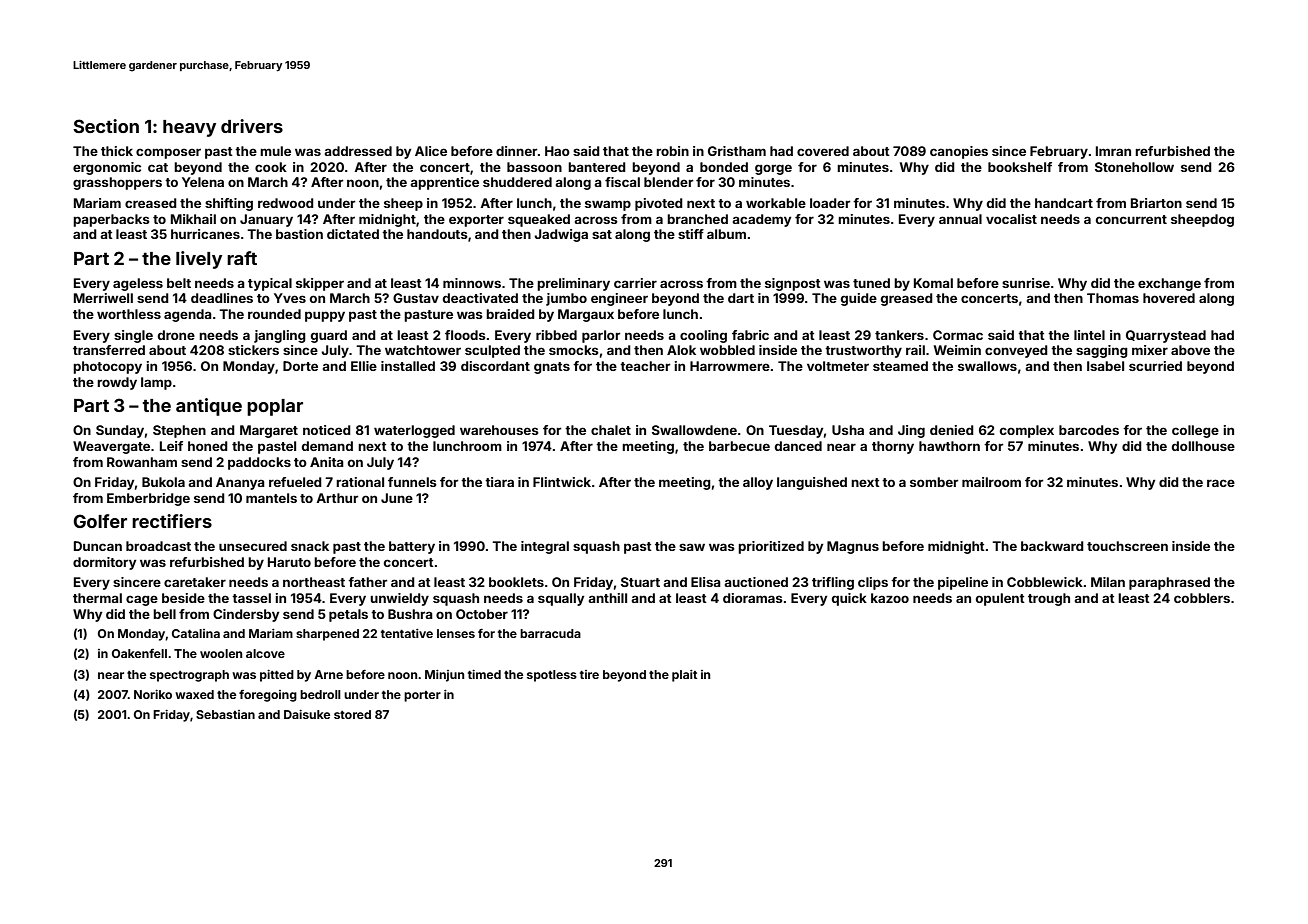  I want to click on plait, so click(684, 676).
